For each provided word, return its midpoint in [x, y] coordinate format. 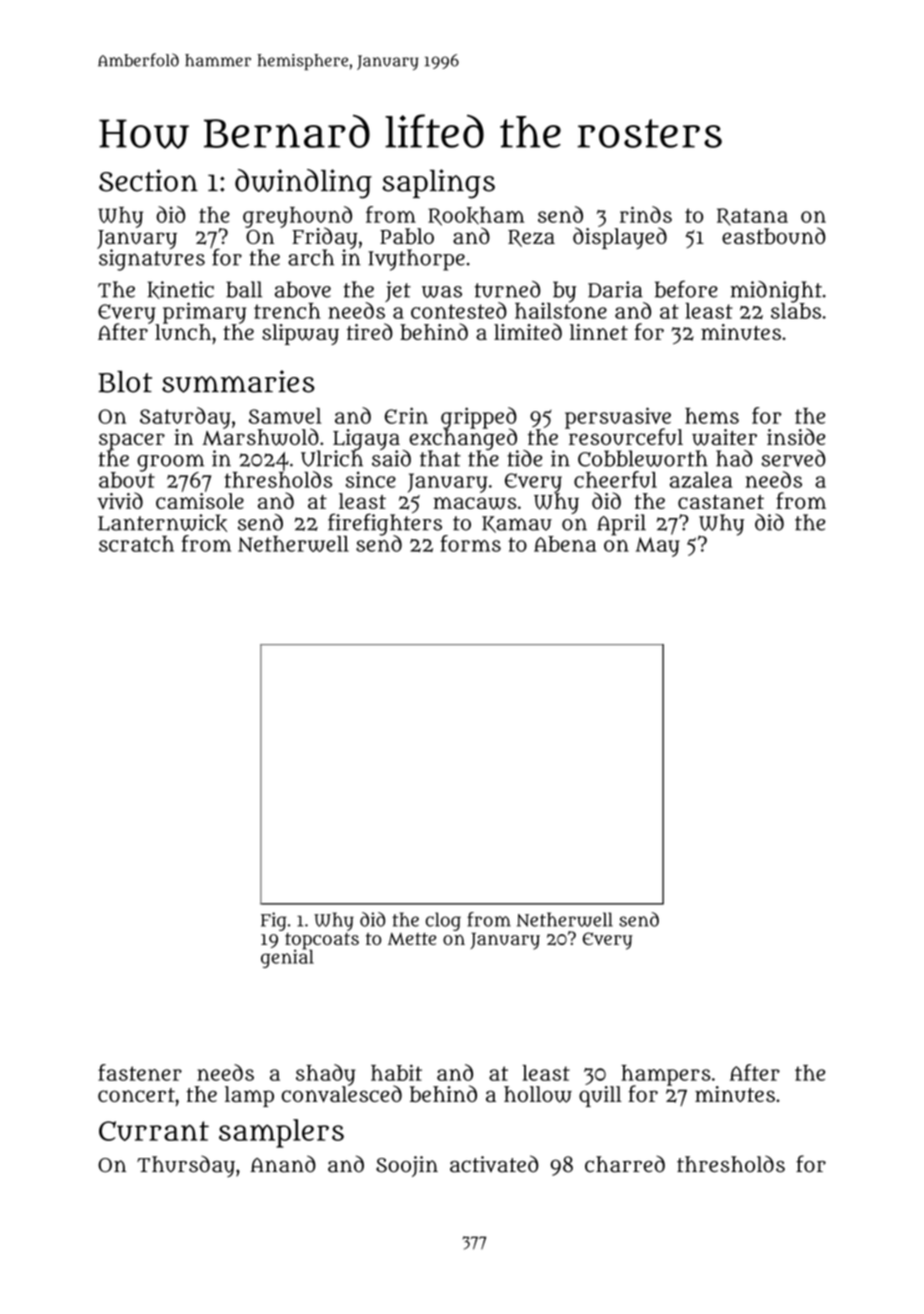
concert [136, 1095]
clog [443, 921]
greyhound [297, 217]
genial [287, 958]
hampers [666, 1075]
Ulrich [332, 458]
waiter [724, 437]
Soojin [407, 1166]
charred [625, 1164]
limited [528, 331]
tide [524, 458]
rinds [646, 214]
